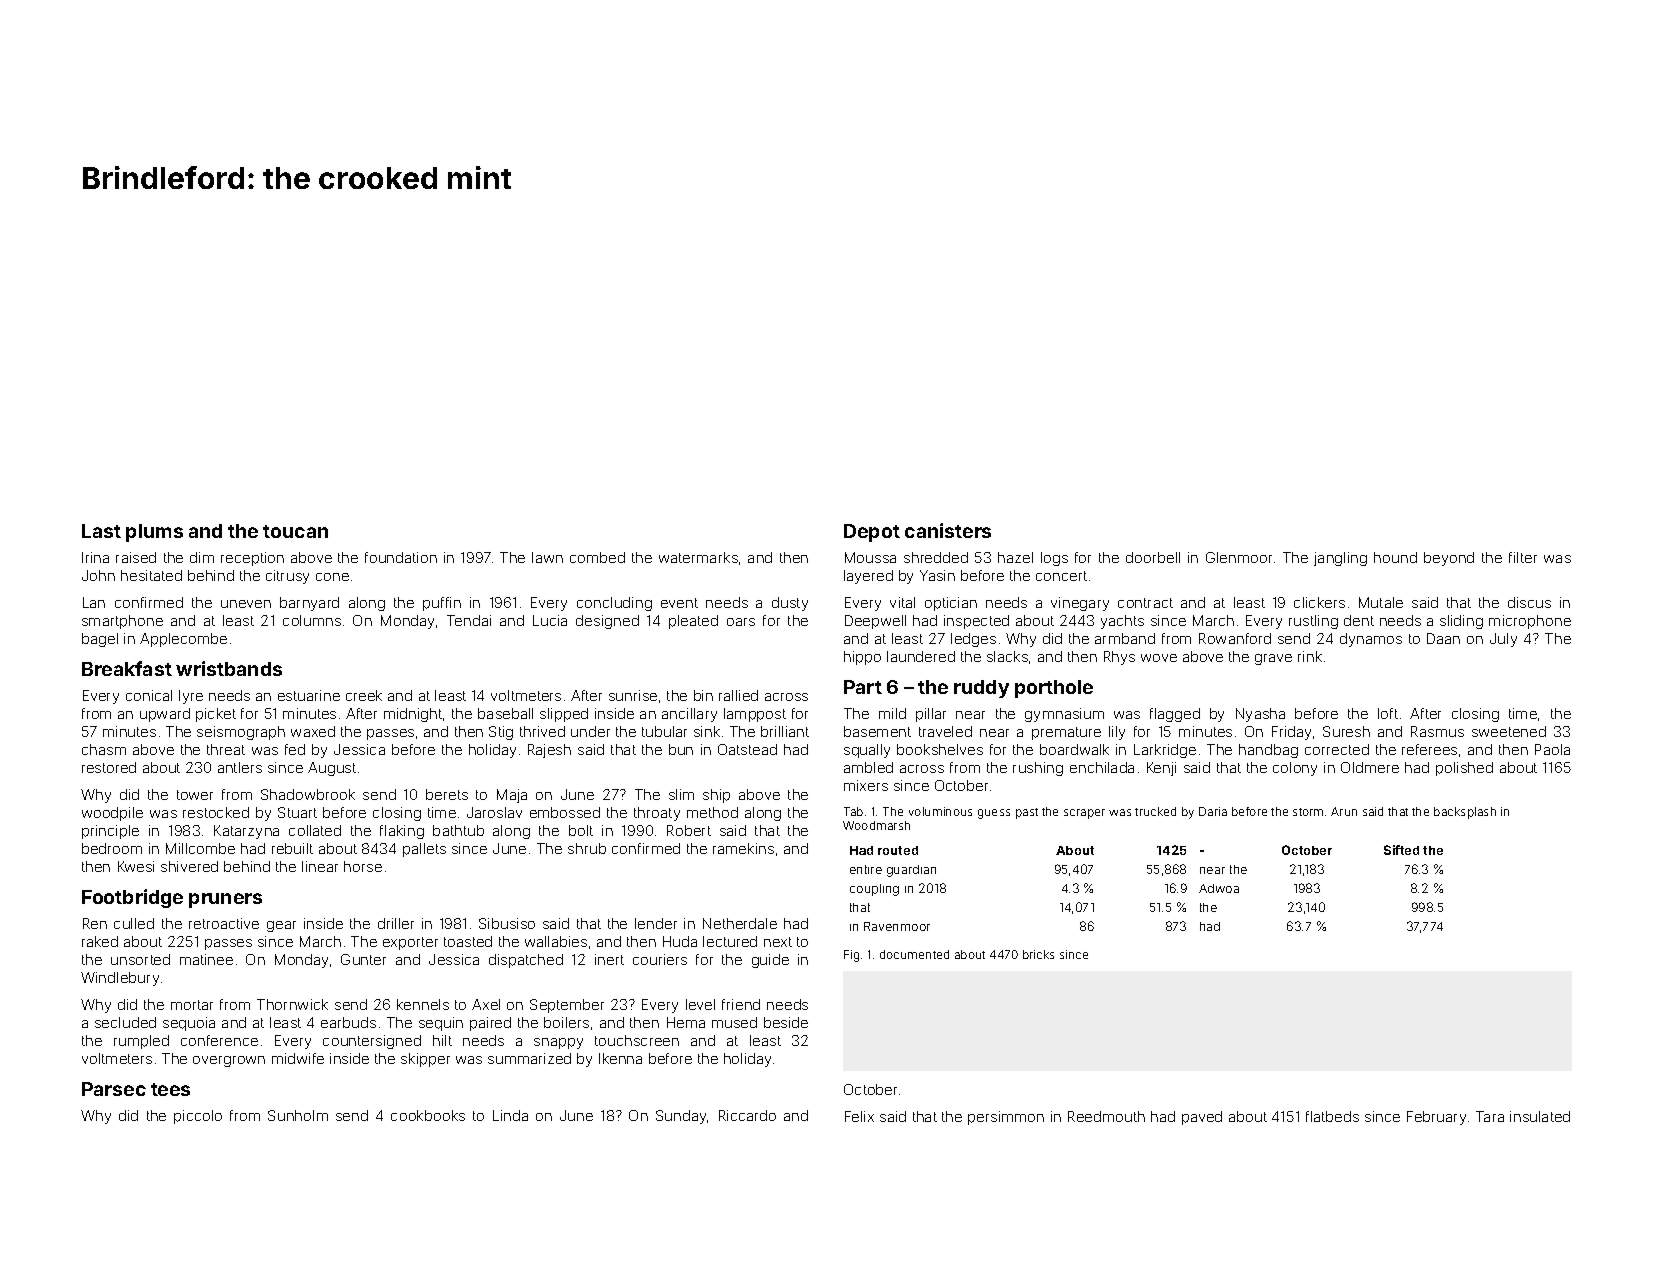 Image resolution: width=1653 pixels, height=1277 pixels. What do you see at coordinates (494, 812) in the document?
I see `Jaroslav` at bounding box center [494, 812].
